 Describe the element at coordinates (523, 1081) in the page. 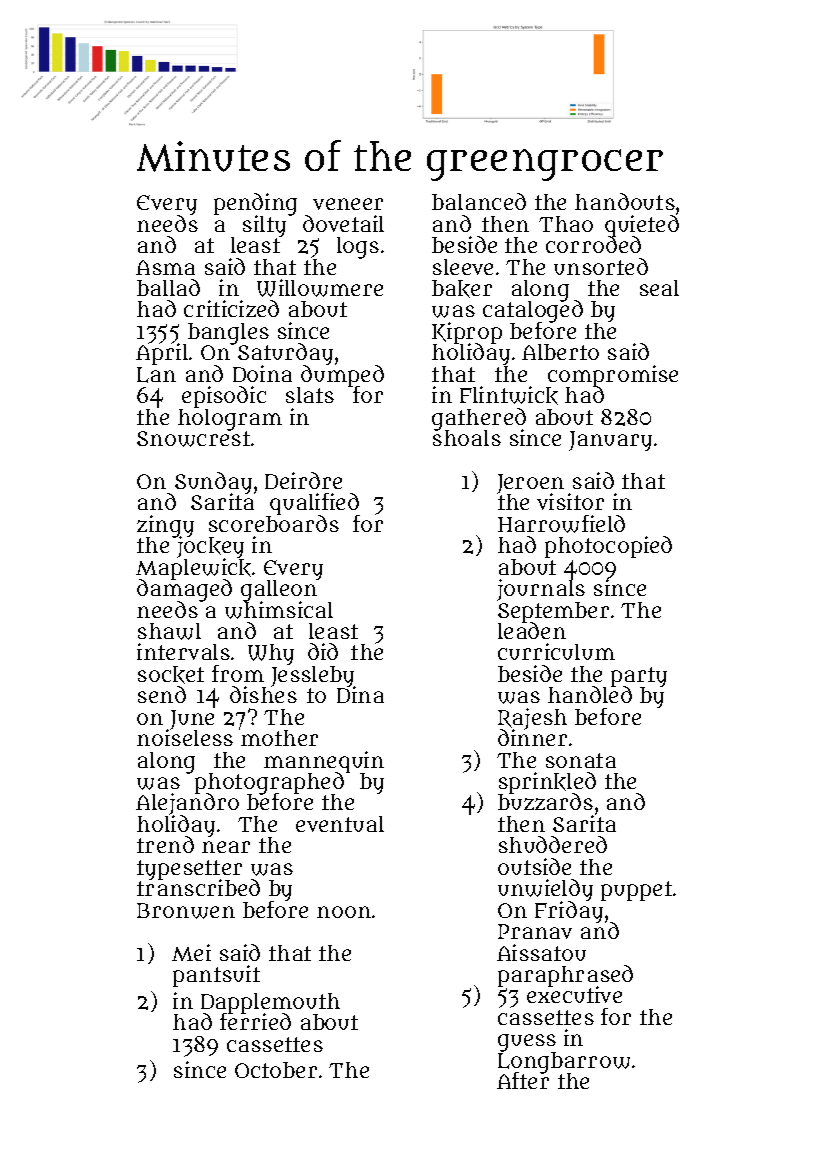

I see `After` at that location.
